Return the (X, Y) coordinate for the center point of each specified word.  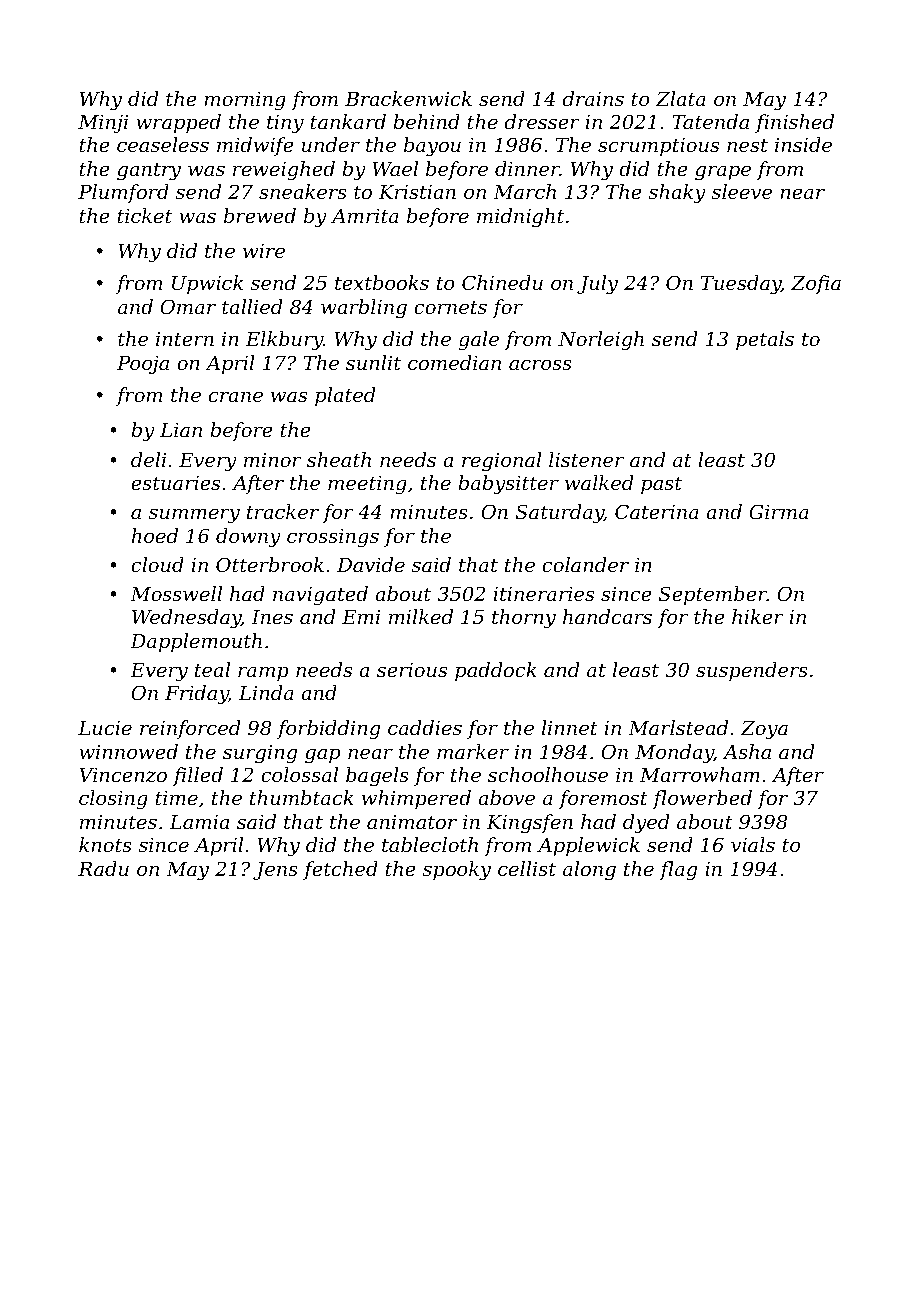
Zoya (764, 730)
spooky (457, 871)
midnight (520, 218)
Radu (103, 868)
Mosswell (176, 593)
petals (765, 340)
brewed (260, 215)
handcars (607, 616)
